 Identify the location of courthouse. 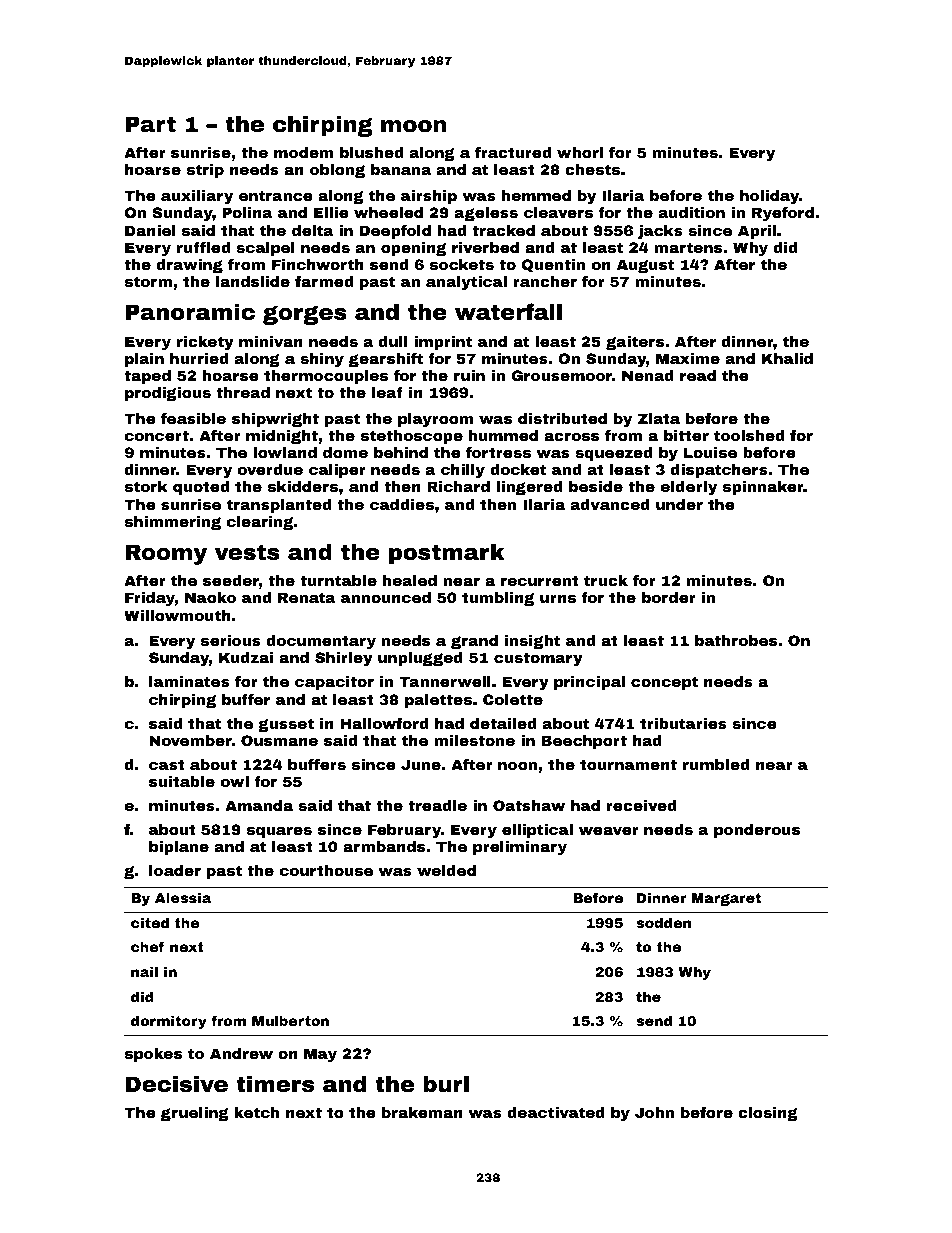
(326, 870).
